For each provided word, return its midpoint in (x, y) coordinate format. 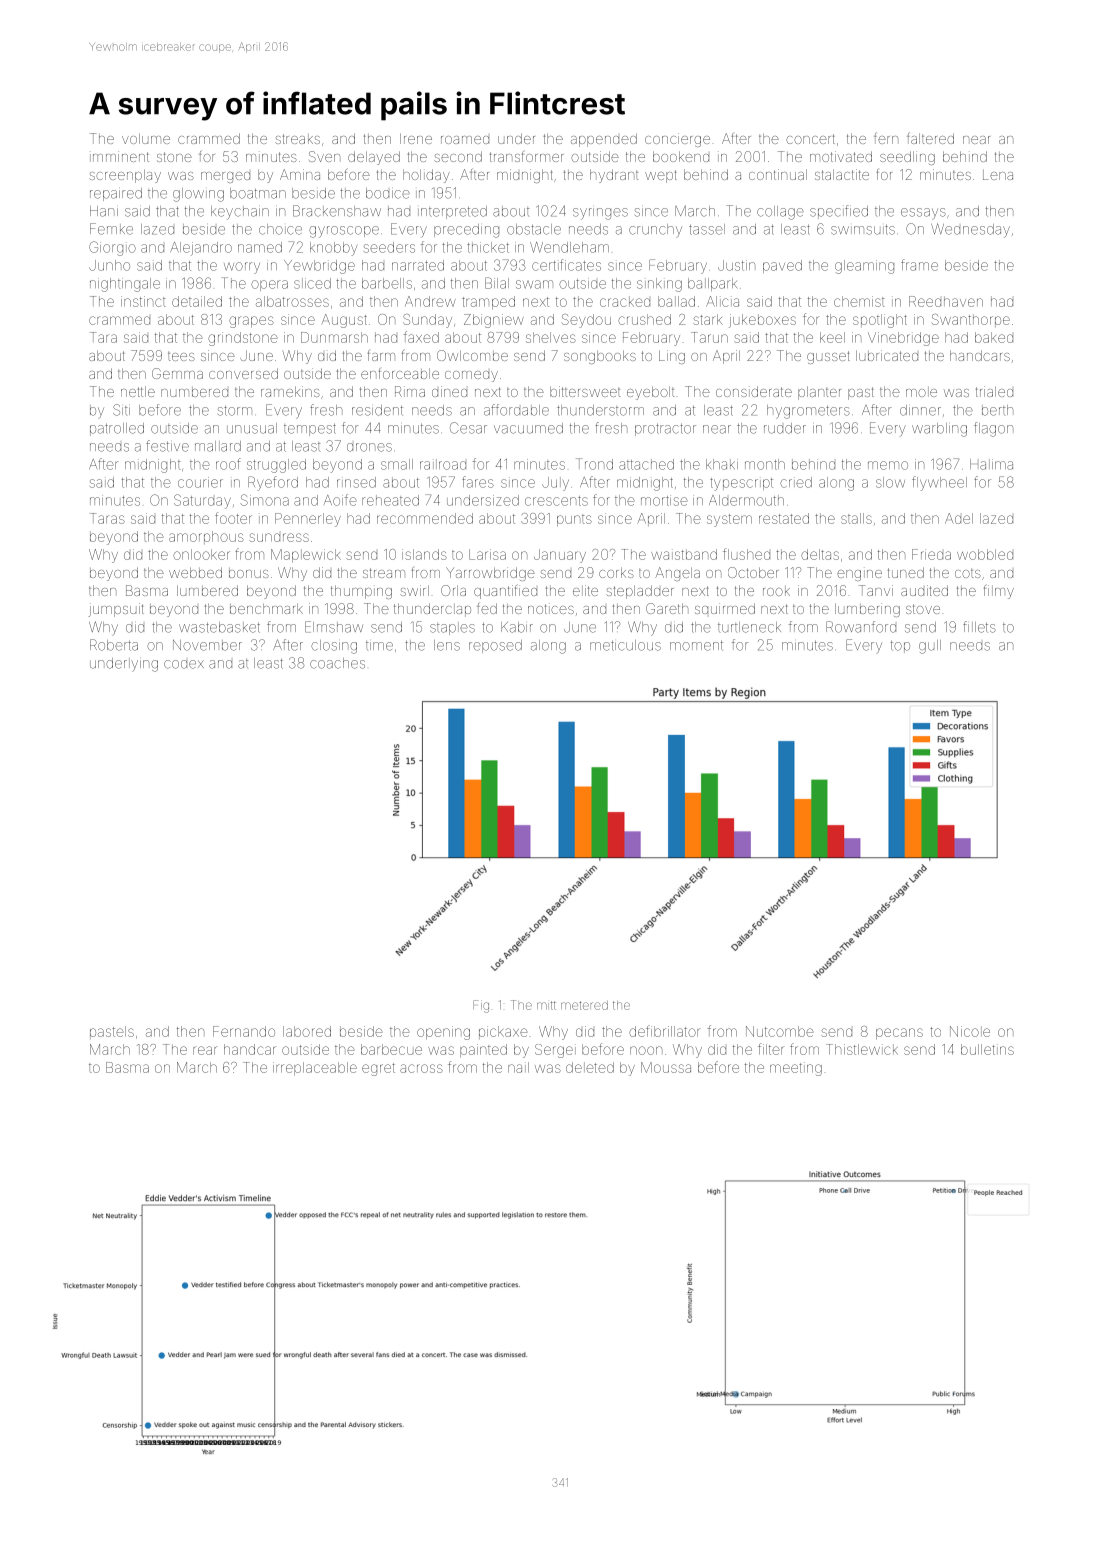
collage (780, 213)
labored (307, 1031)
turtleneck (749, 627)
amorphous (206, 537)
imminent (119, 156)
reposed (495, 646)
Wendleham (569, 247)
